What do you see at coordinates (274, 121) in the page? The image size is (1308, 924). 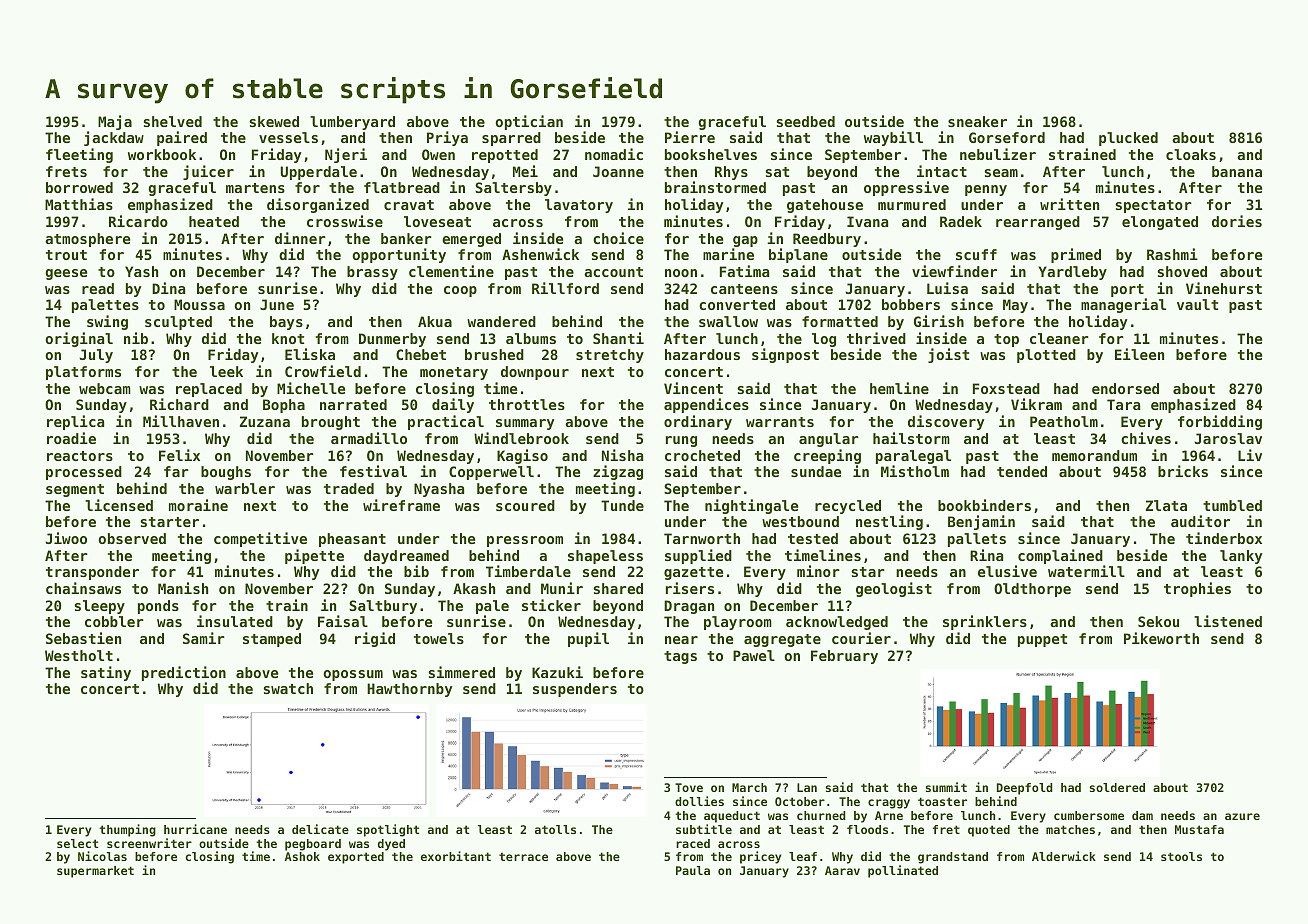 I see `skewed` at bounding box center [274, 121].
